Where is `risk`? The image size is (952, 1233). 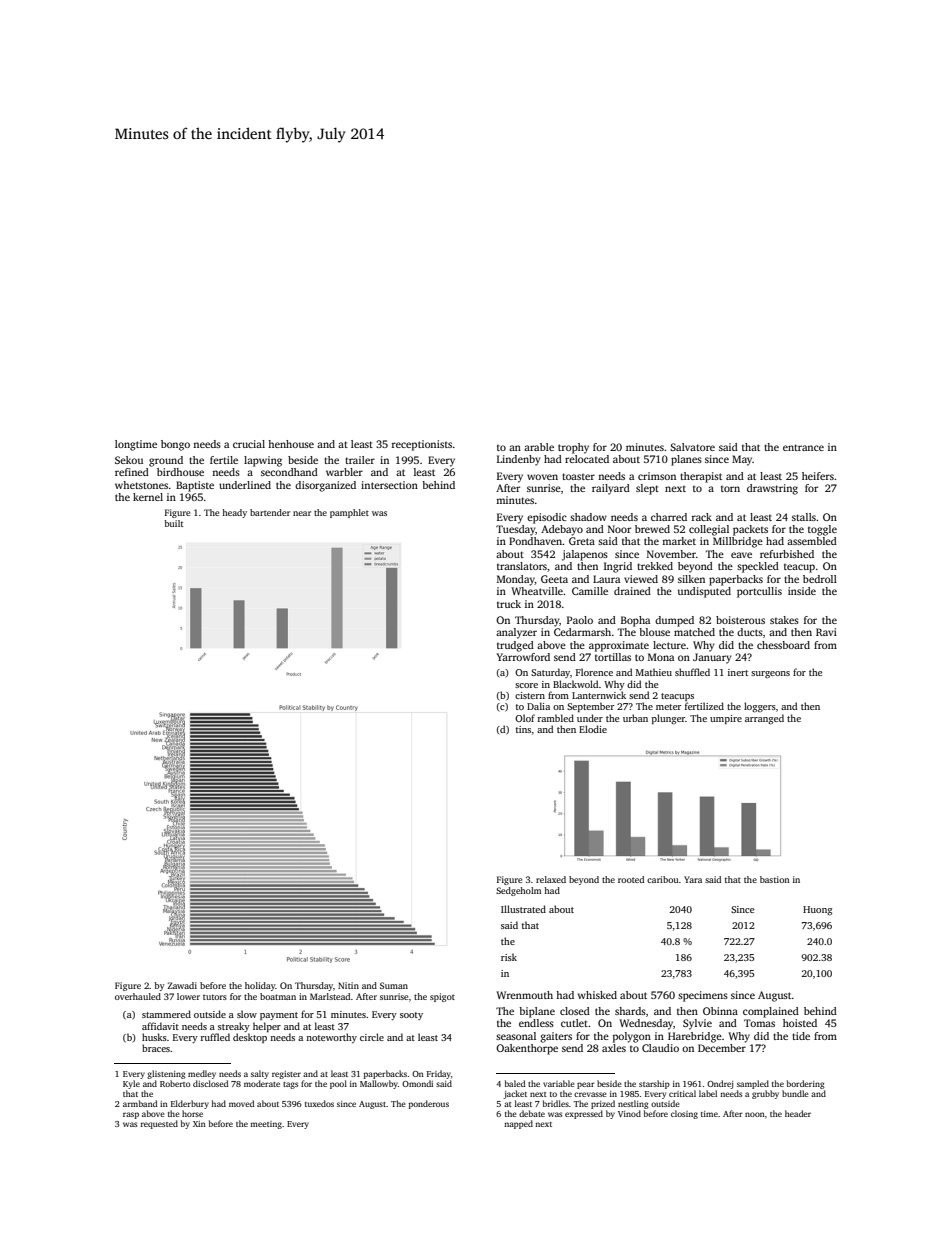
risk is located at coordinates (509, 957).
